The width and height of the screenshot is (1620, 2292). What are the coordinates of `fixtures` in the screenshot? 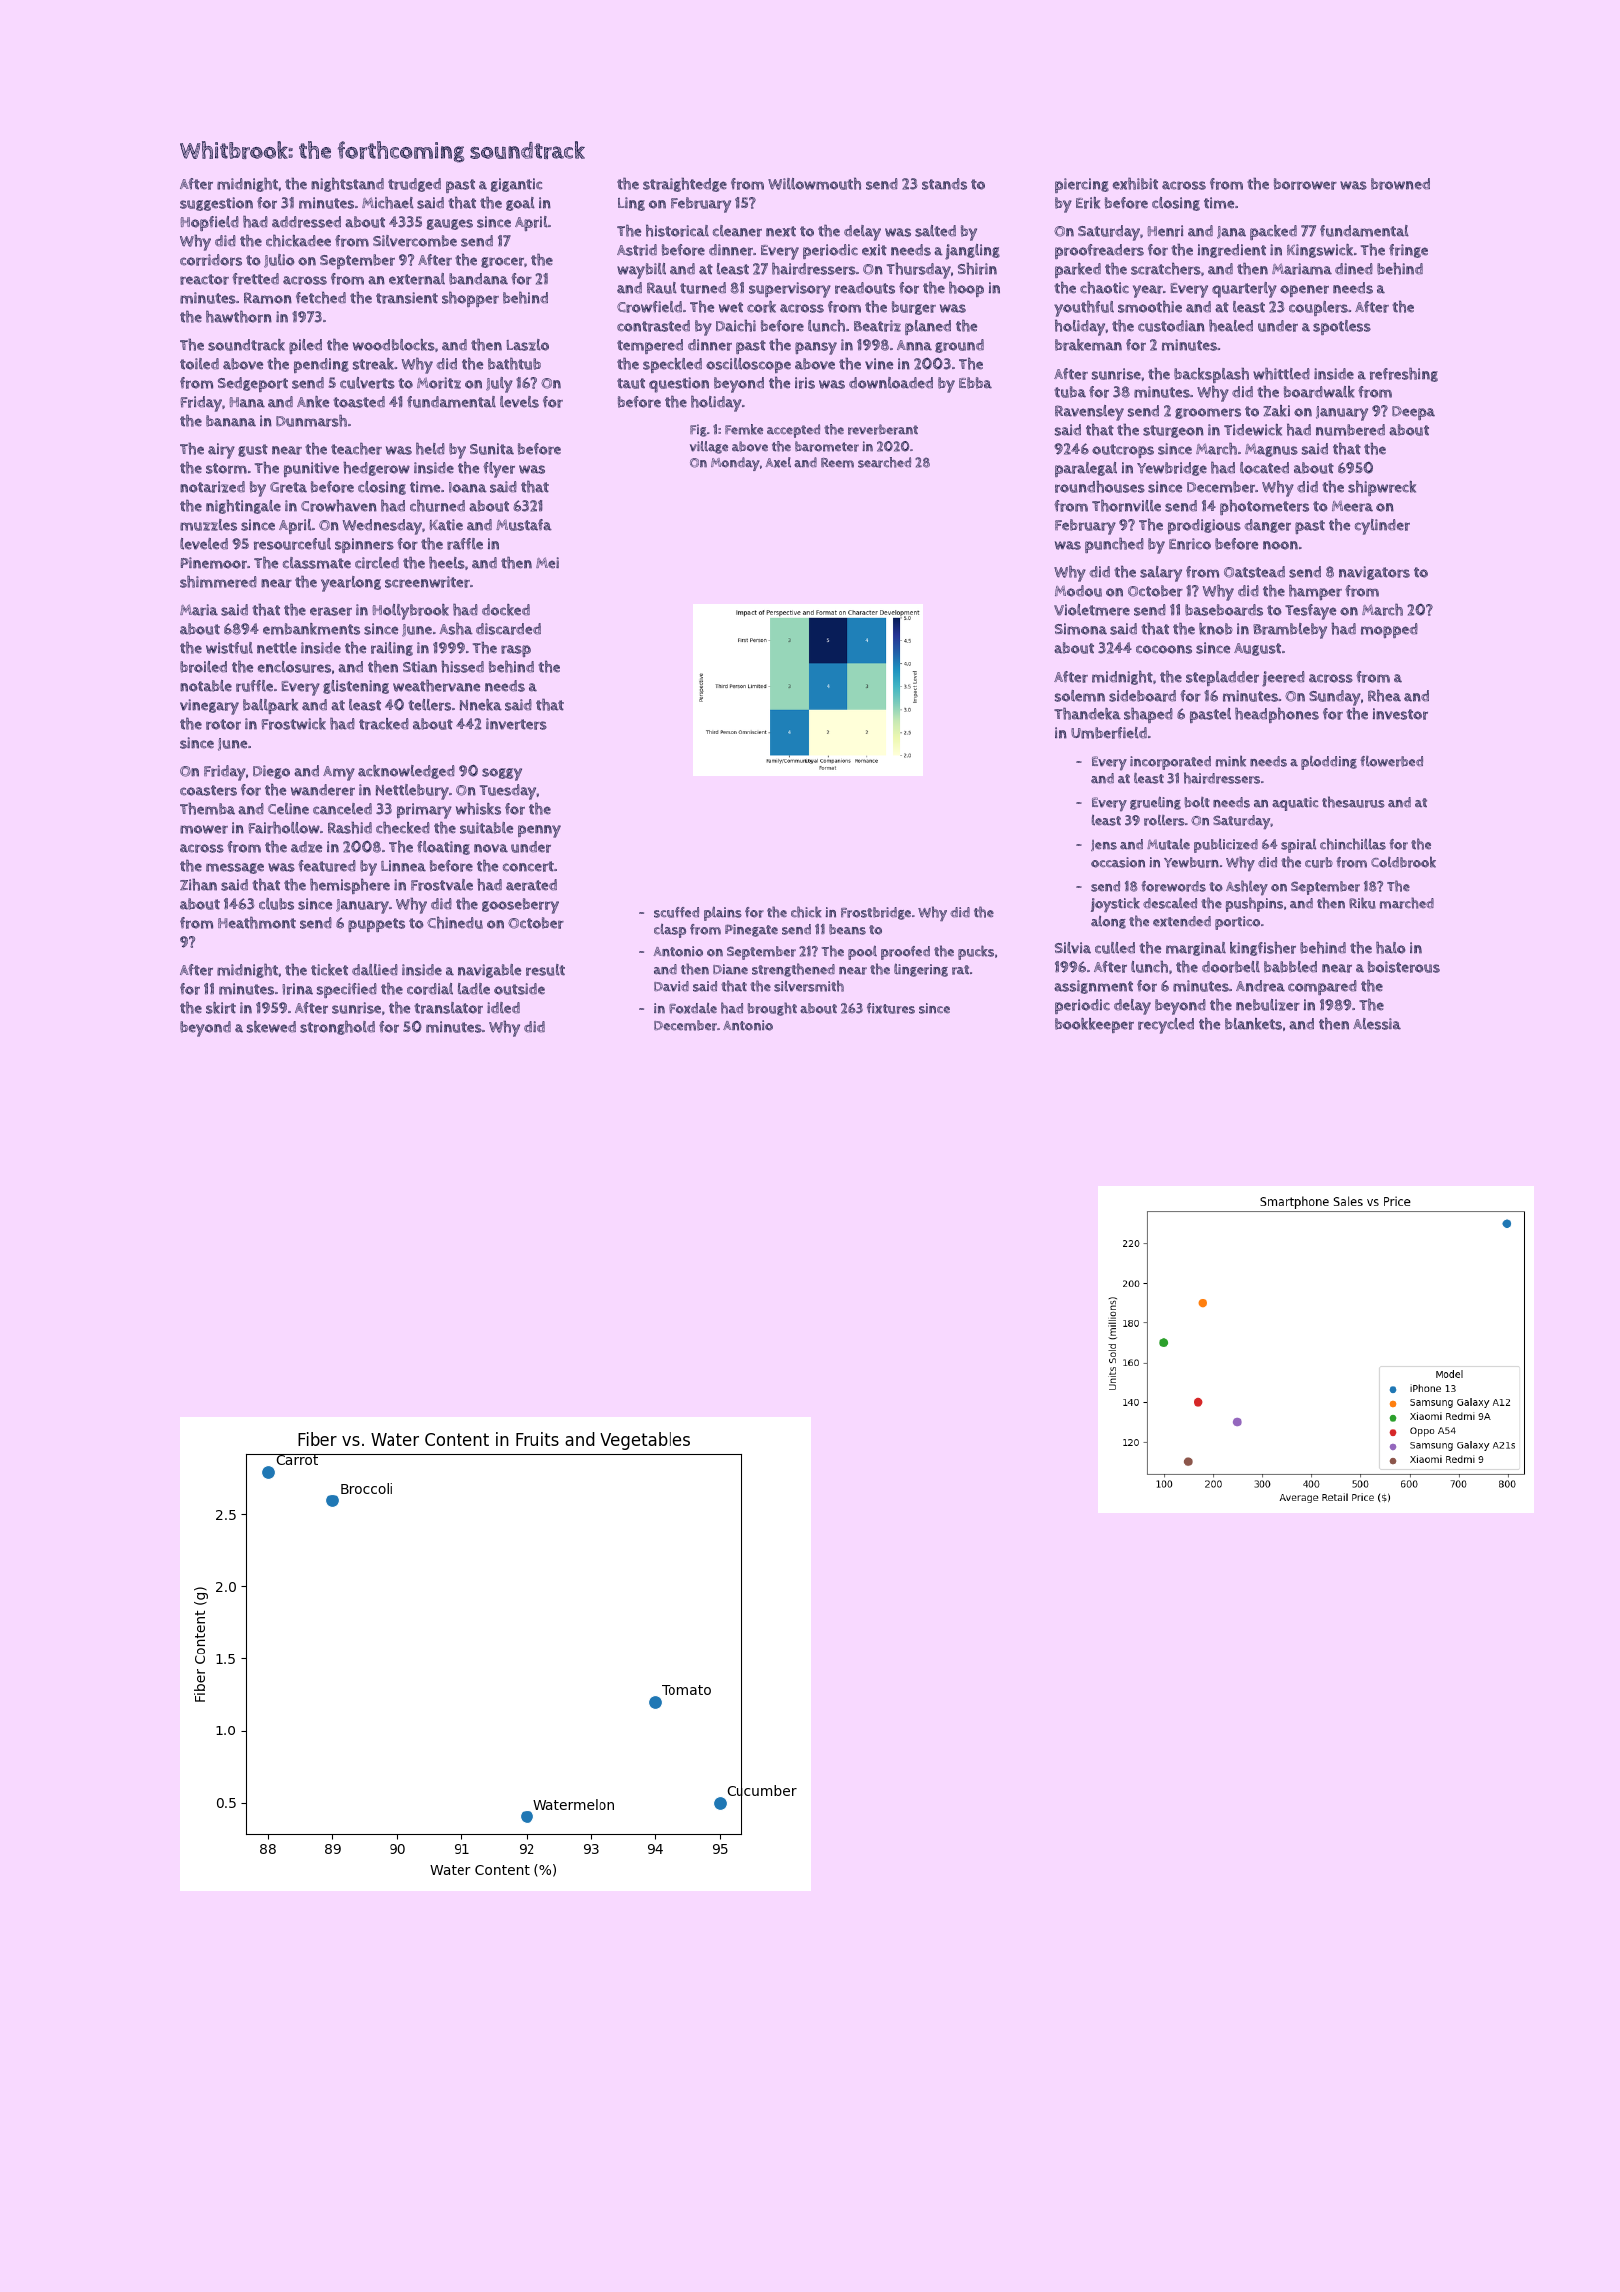 It's located at (891, 1008).
